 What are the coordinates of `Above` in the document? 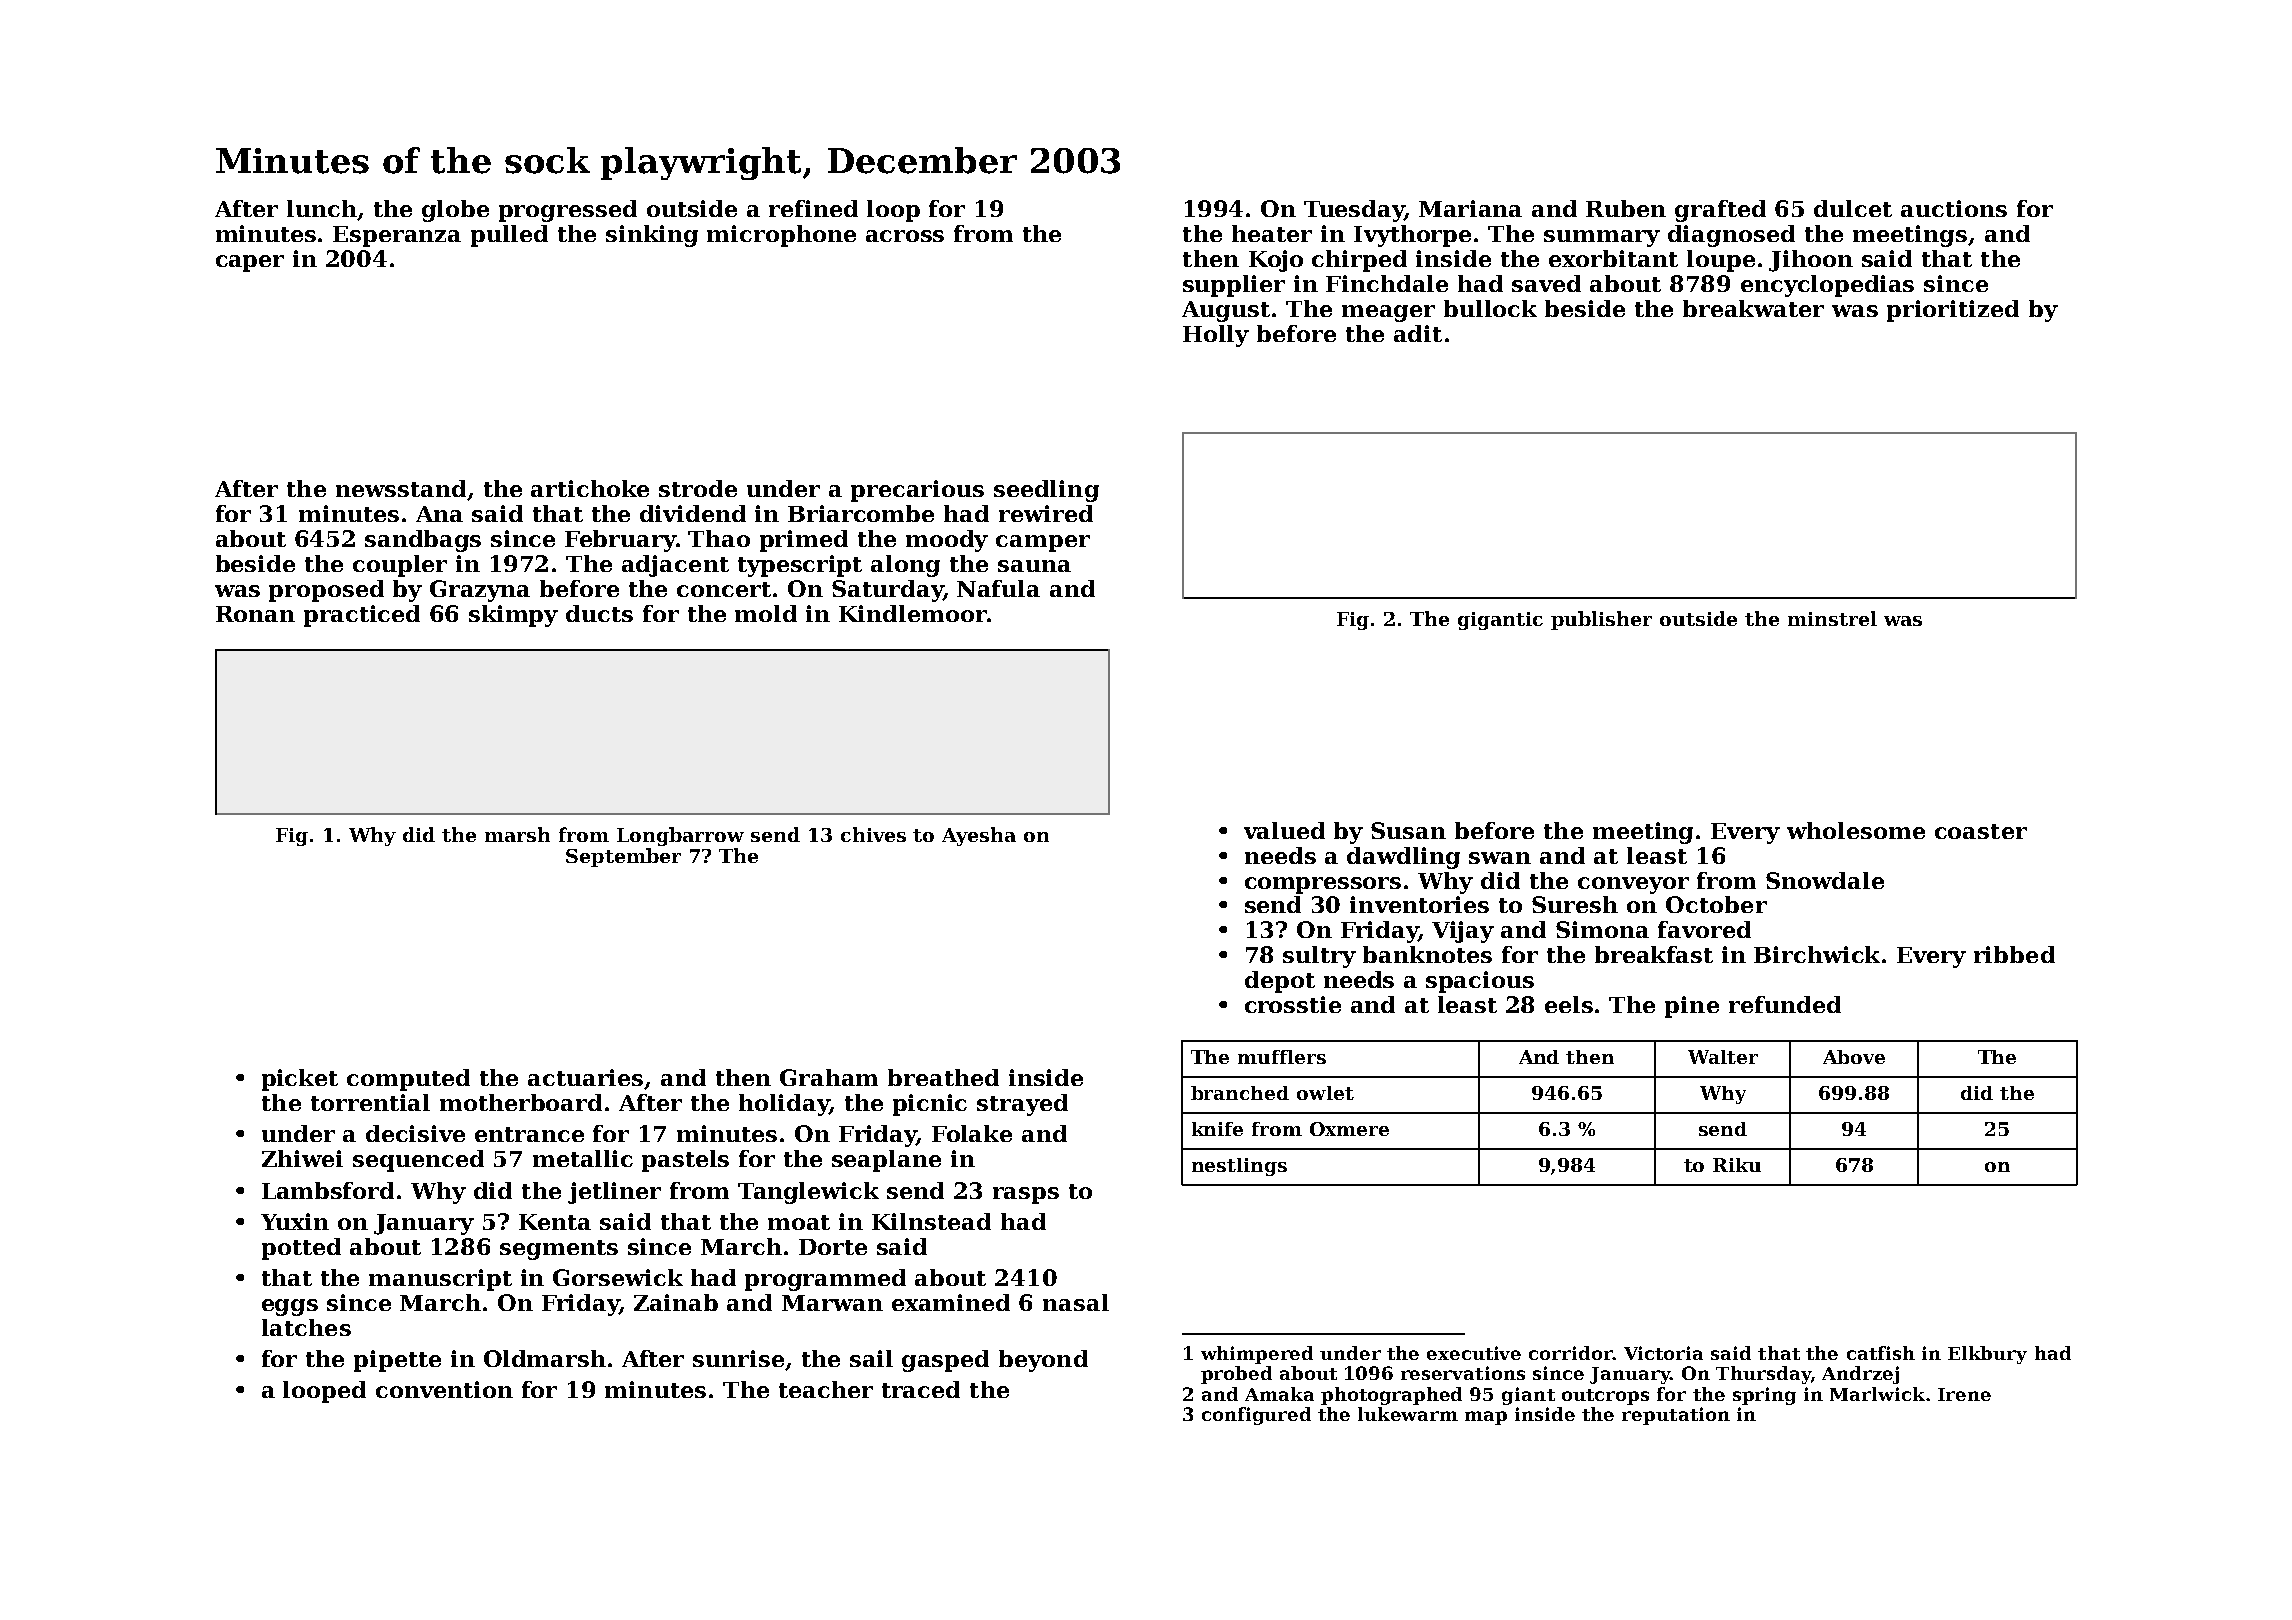 It's located at (1854, 1057).
